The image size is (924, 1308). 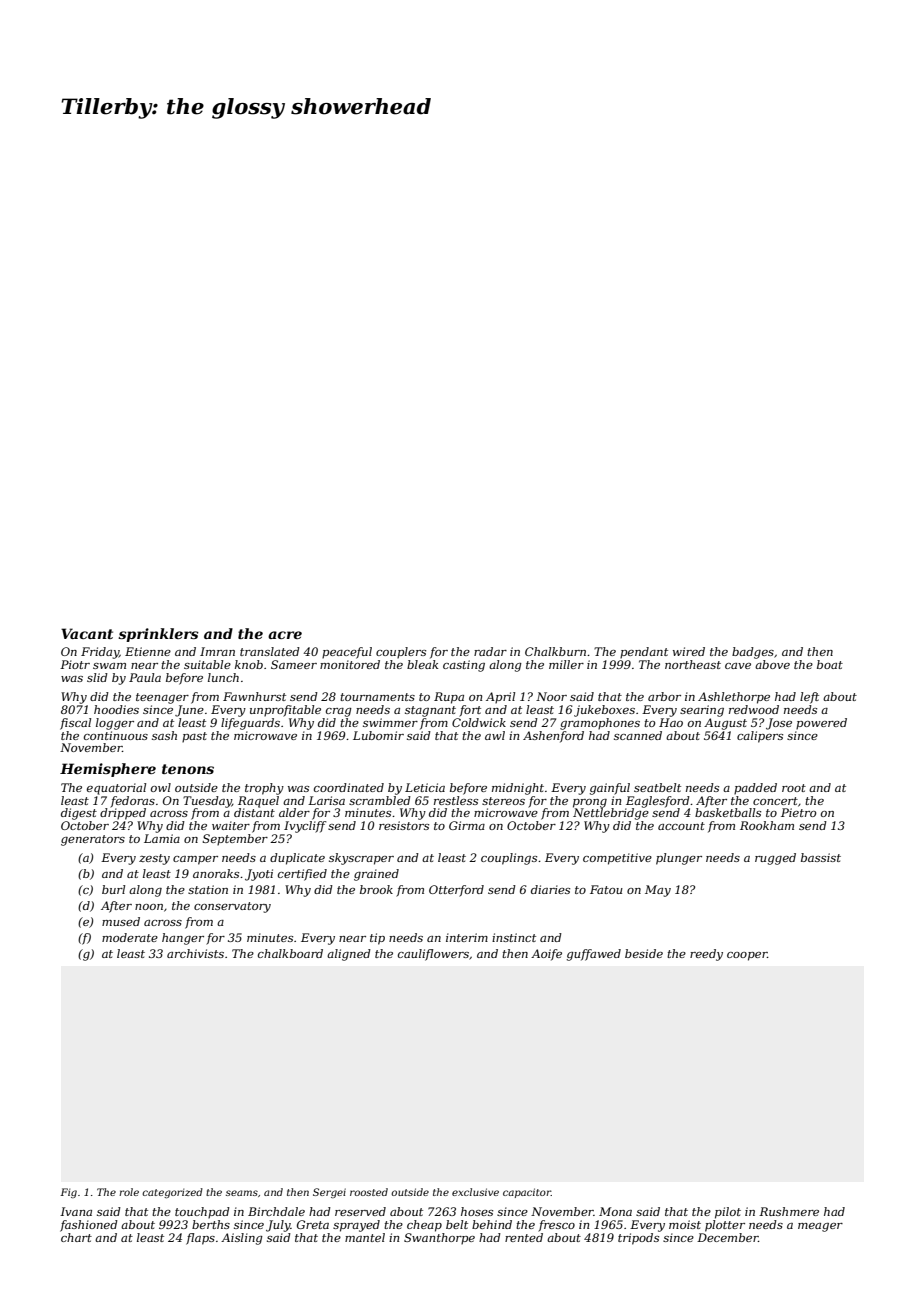 What do you see at coordinates (738, 666) in the screenshot?
I see `cave` at bounding box center [738, 666].
